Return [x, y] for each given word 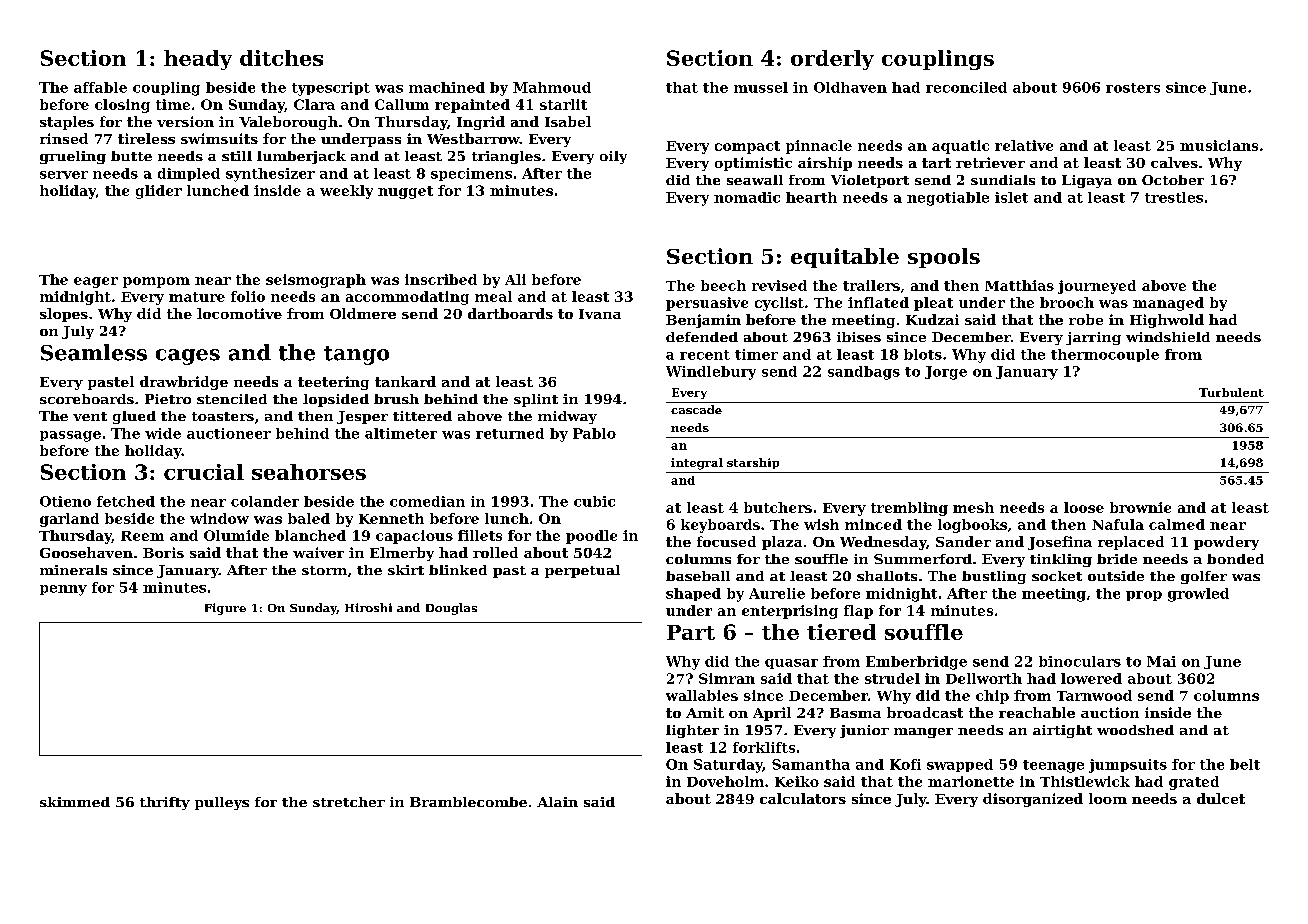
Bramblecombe [468, 802]
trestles [1174, 197]
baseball [698, 576]
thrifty [165, 803]
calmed [1177, 524]
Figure [225, 609]
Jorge [946, 373]
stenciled [232, 399]
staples [67, 123]
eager [96, 282]
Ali [515, 279]
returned [510, 433]
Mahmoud [552, 87]
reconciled [966, 87]
